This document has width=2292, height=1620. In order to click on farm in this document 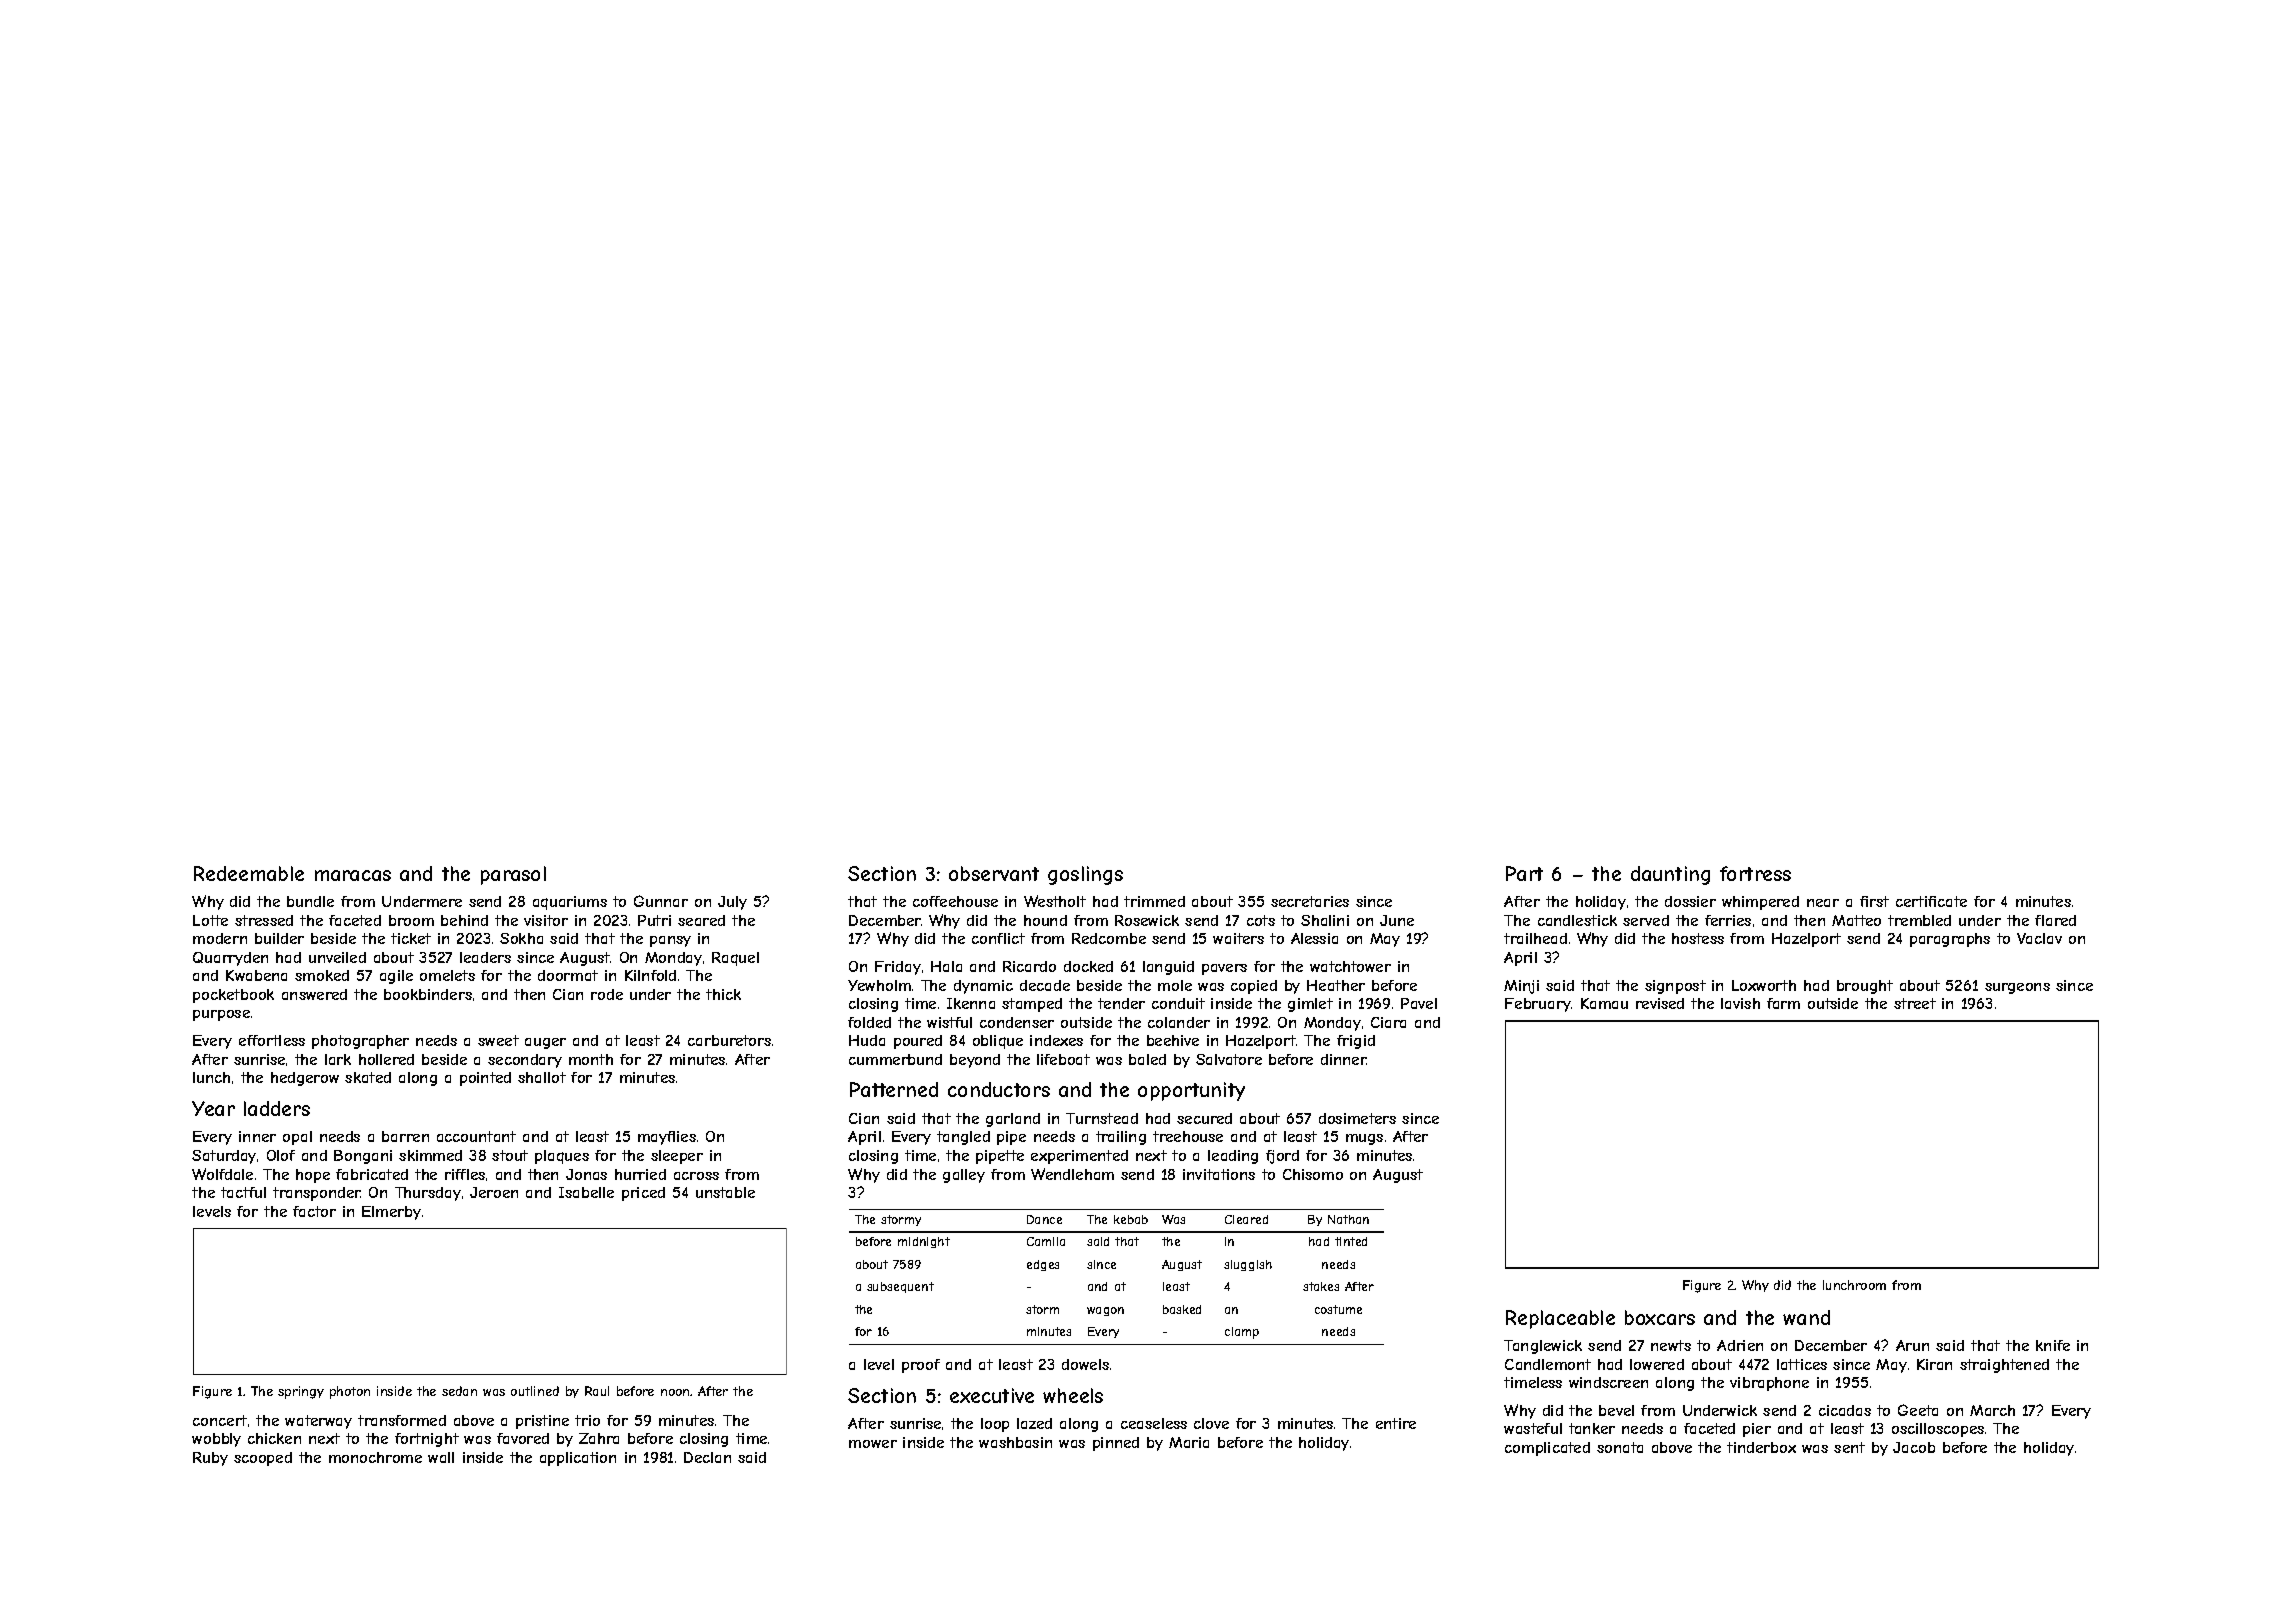, I will do `click(1783, 1003)`.
